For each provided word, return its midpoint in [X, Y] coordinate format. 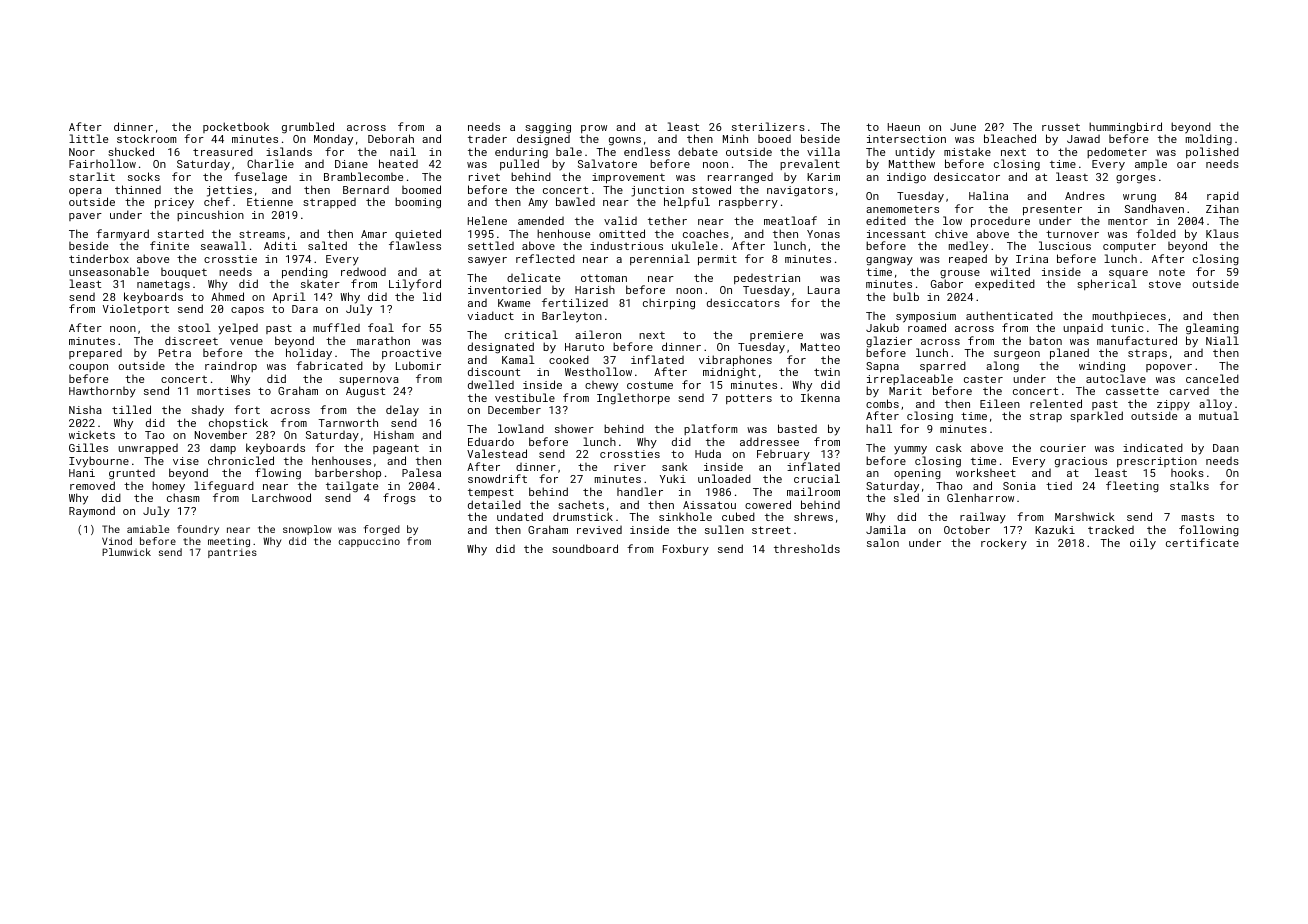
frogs [399, 499]
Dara [305, 309]
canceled [1212, 378]
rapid [1223, 197]
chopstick [238, 423]
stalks [1189, 485]
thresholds [807, 548]
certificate [1202, 542]
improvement [628, 178]
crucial [817, 478]
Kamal [518, 359]
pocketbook [236, 127]
